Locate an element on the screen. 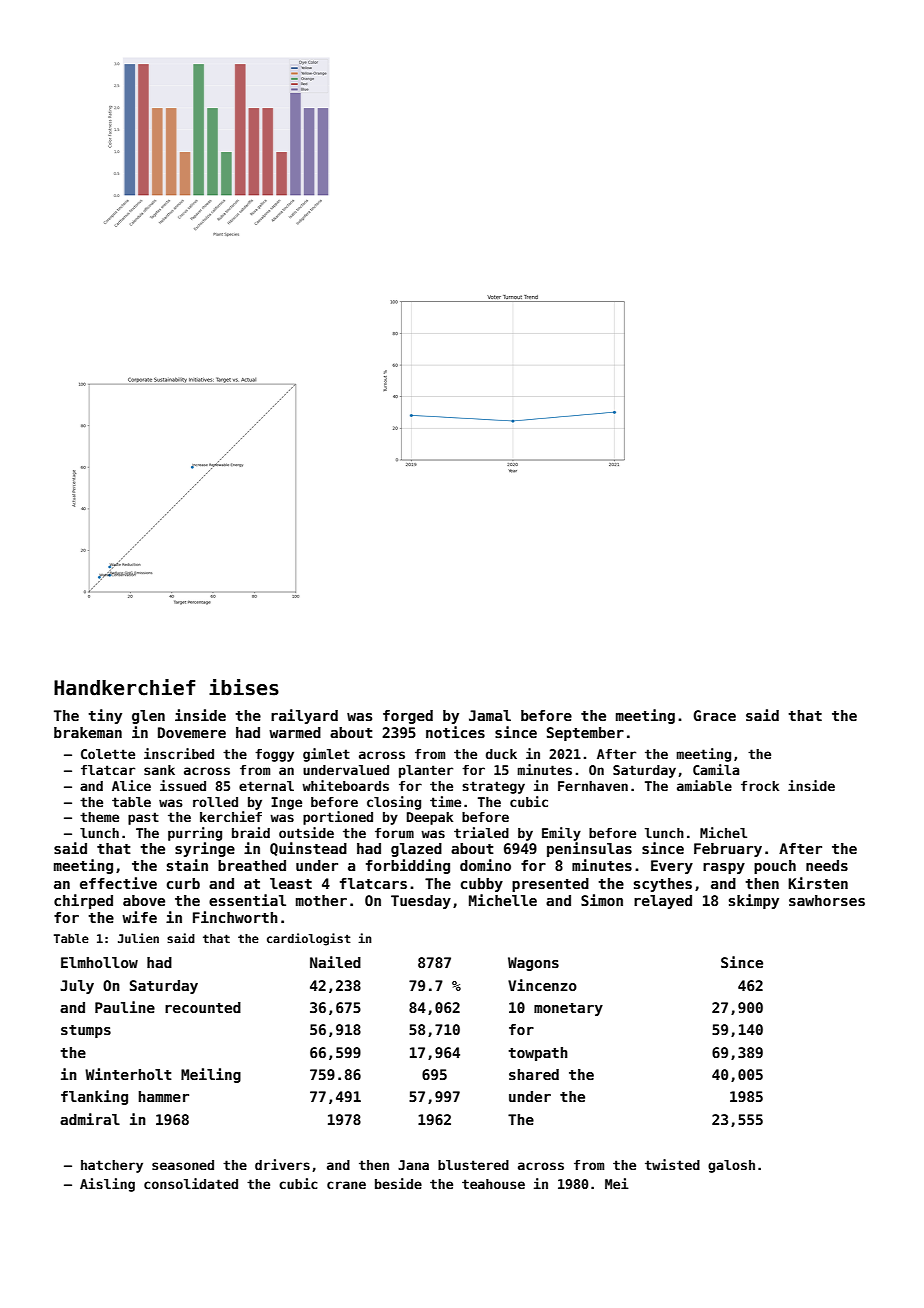 This screenshot has height=1308, width=924. Grace is located at coordinates (714, 715).
